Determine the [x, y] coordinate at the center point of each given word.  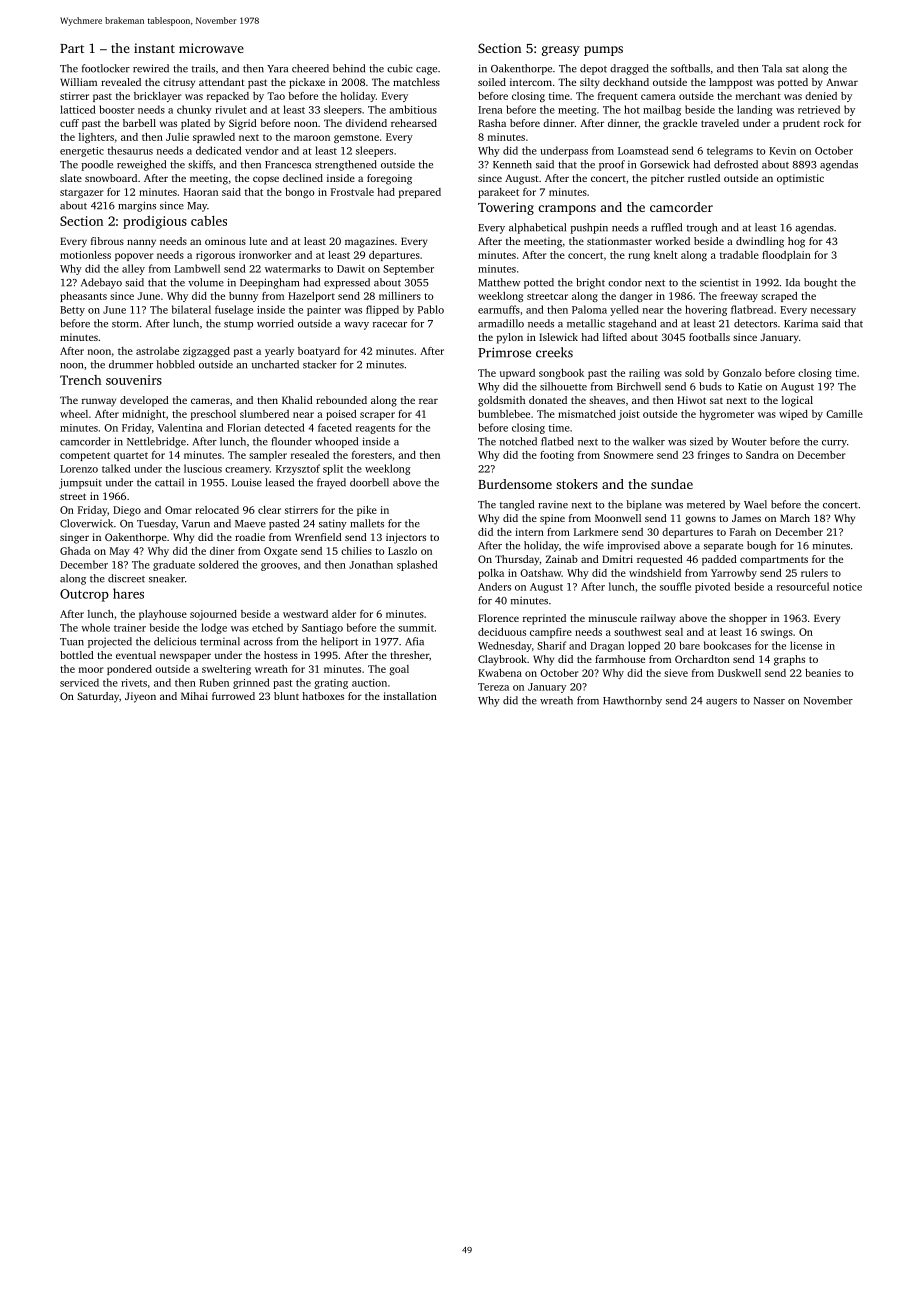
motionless [85, 255]
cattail [169, 482]
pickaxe [307, 83]
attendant [222, 82]
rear [428, 401]
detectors [755, 323]
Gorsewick [664, 164]
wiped [793, 415]
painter [324, 311]
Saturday [98, 697]
